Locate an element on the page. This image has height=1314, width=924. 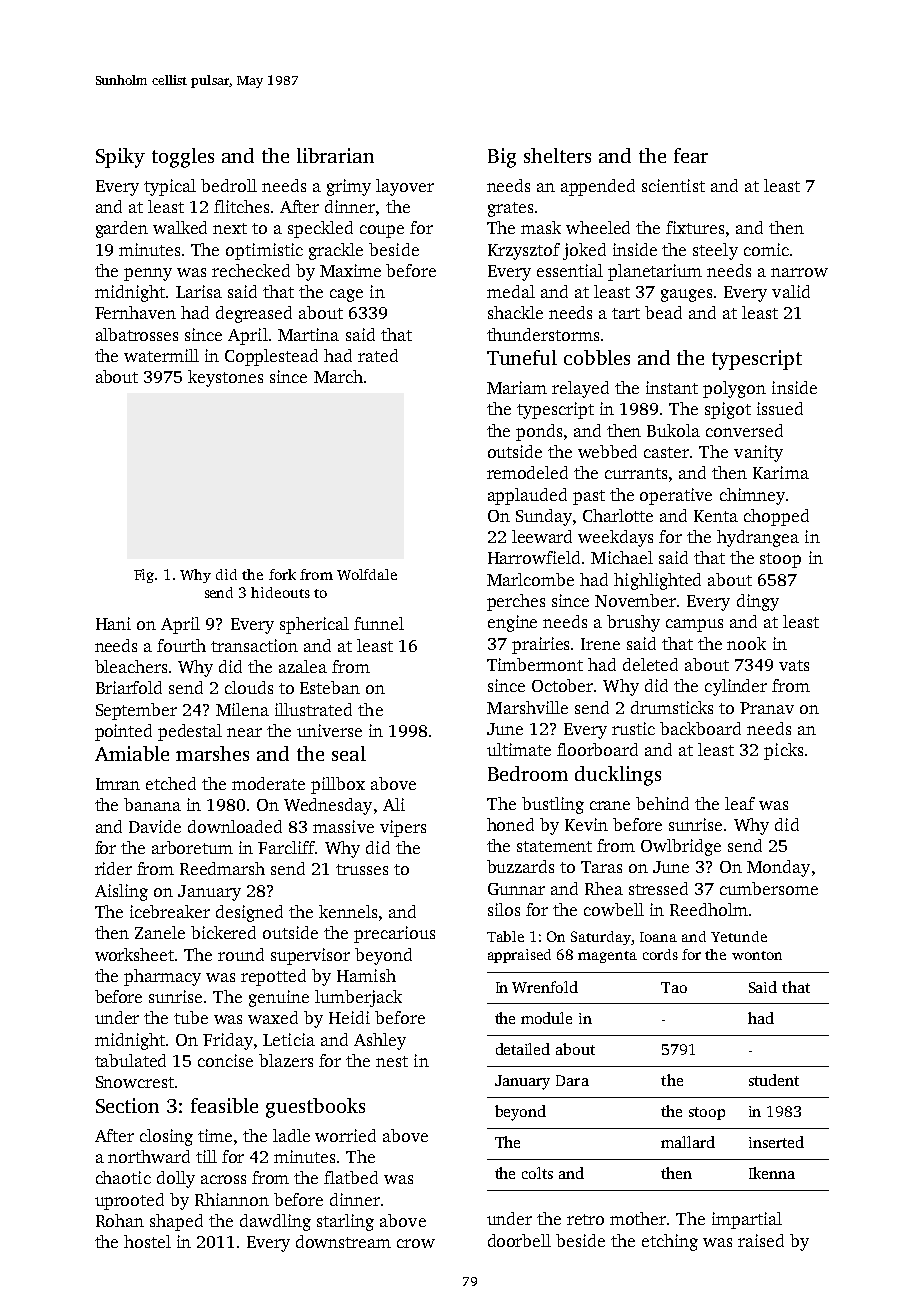
doorbell is located at coordinates (519, 1240).
